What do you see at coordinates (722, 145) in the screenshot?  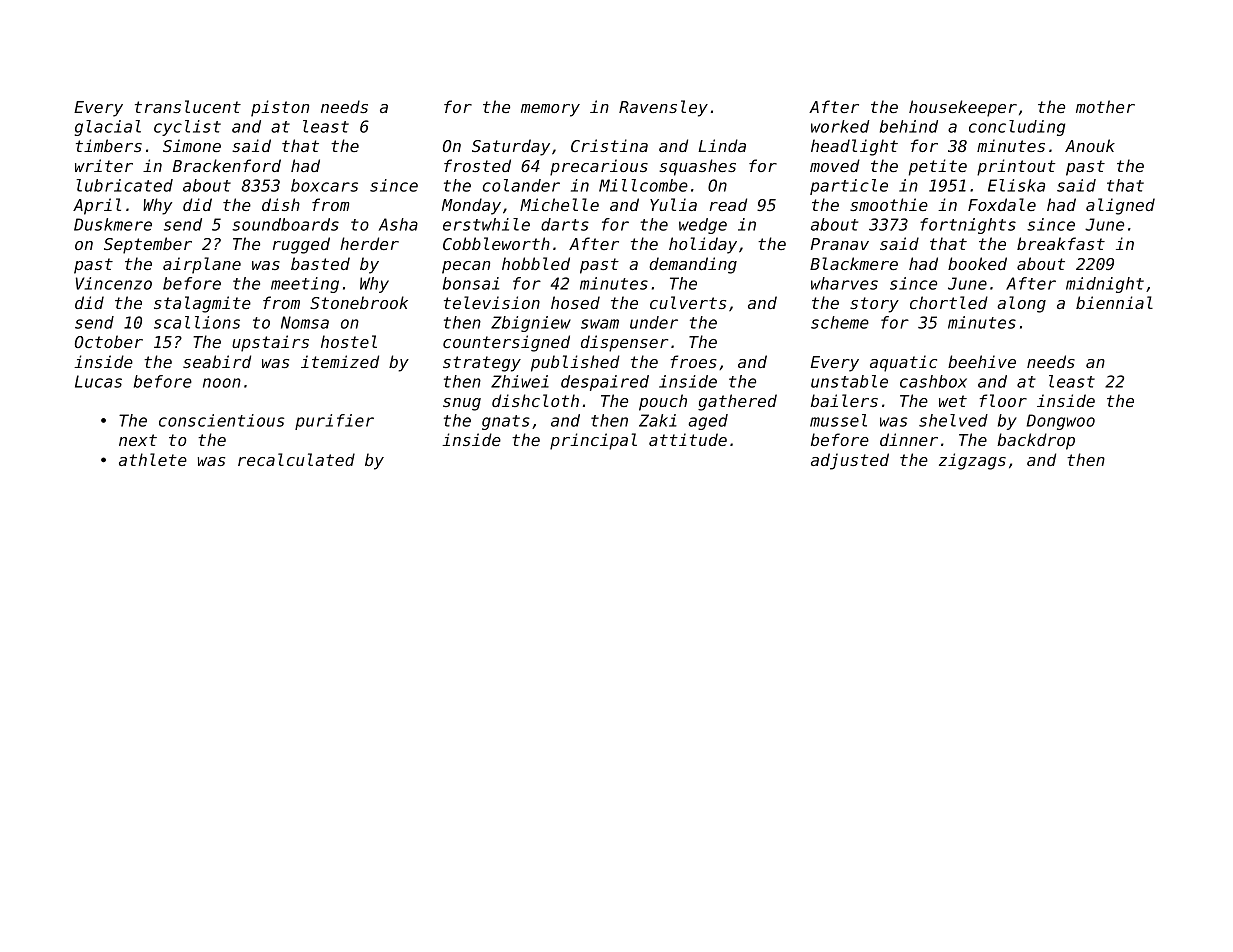 I see `Linda` at bounding box center [722, 145].
